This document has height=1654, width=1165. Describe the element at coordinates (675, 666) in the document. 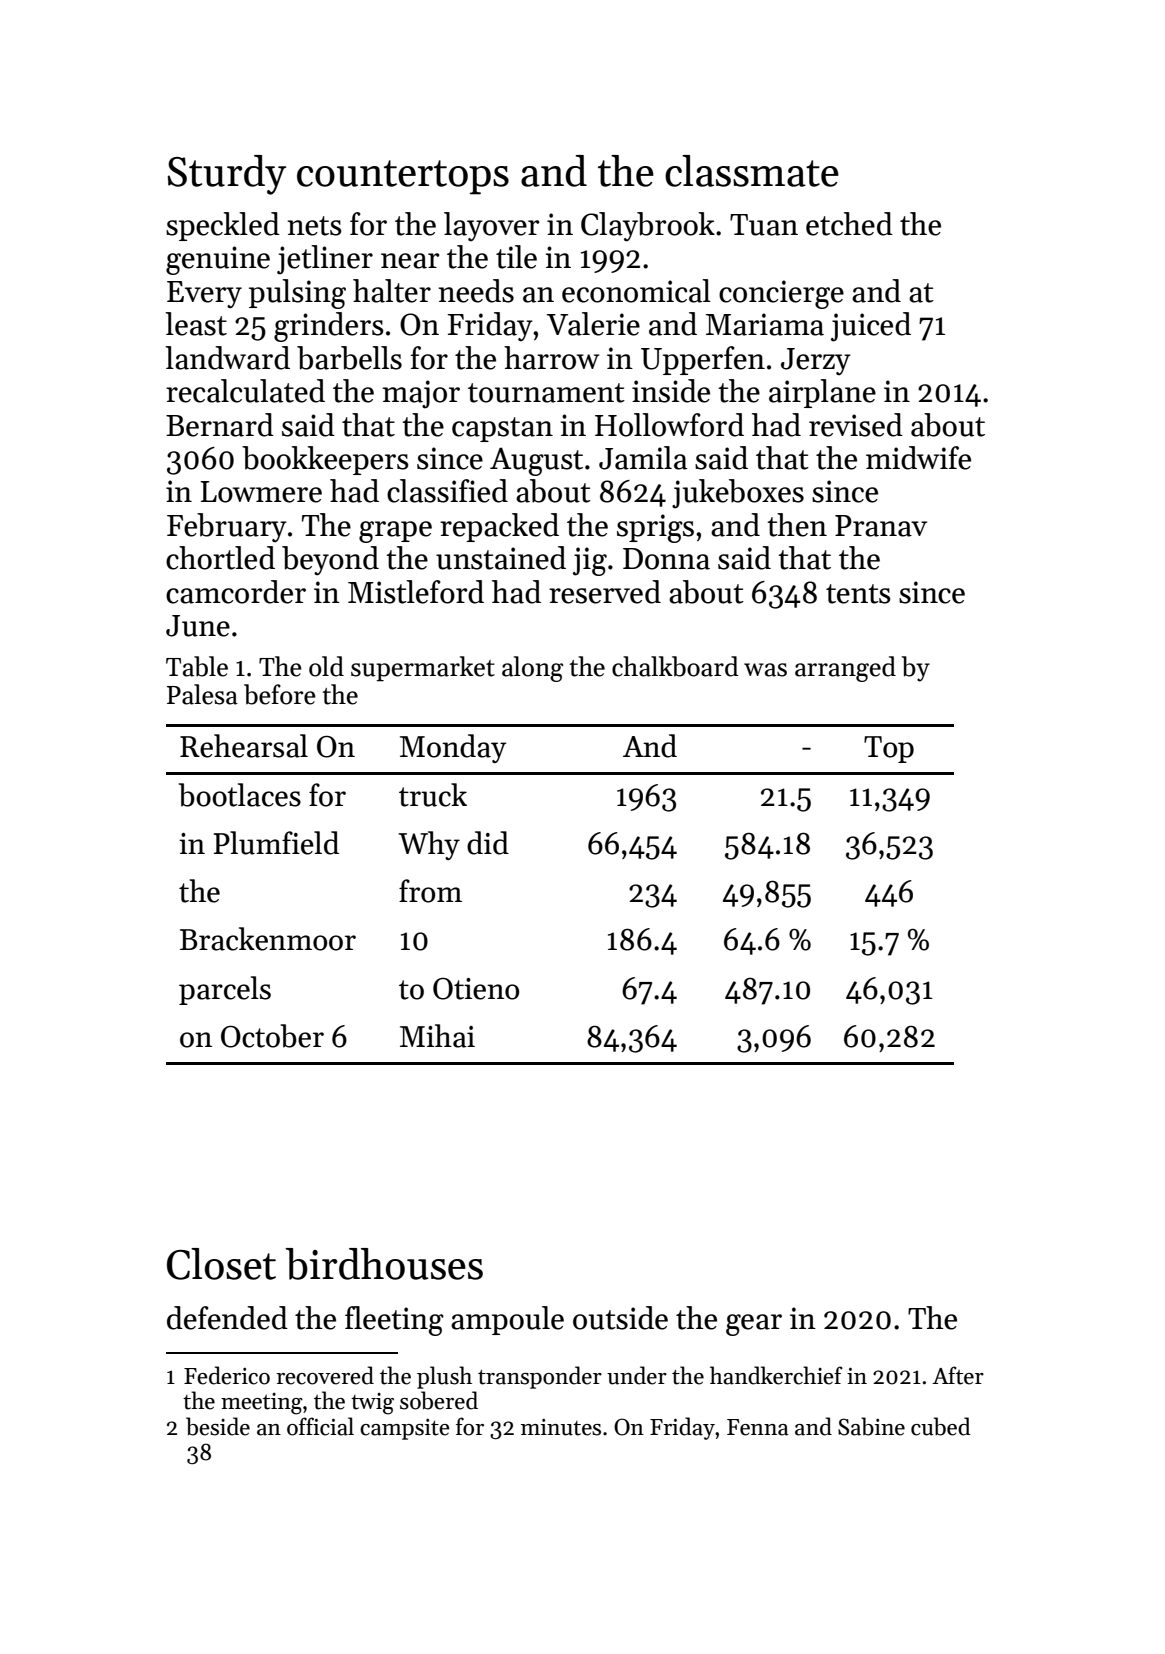

I see `chalkboard` at that location.
